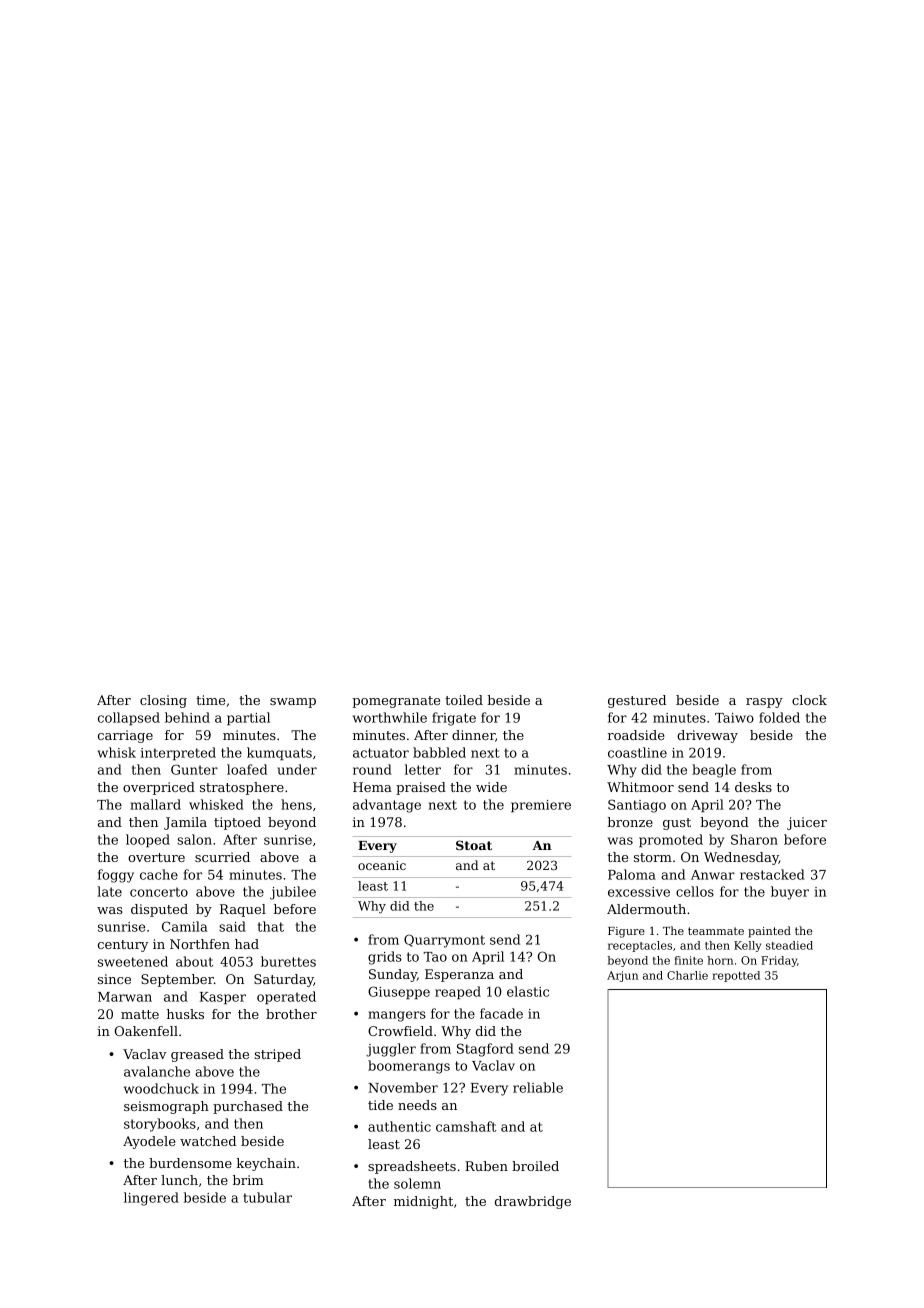 The height and width of the screenshot is (1308, 924). I want to click on oceanic, so click(382, 865).
